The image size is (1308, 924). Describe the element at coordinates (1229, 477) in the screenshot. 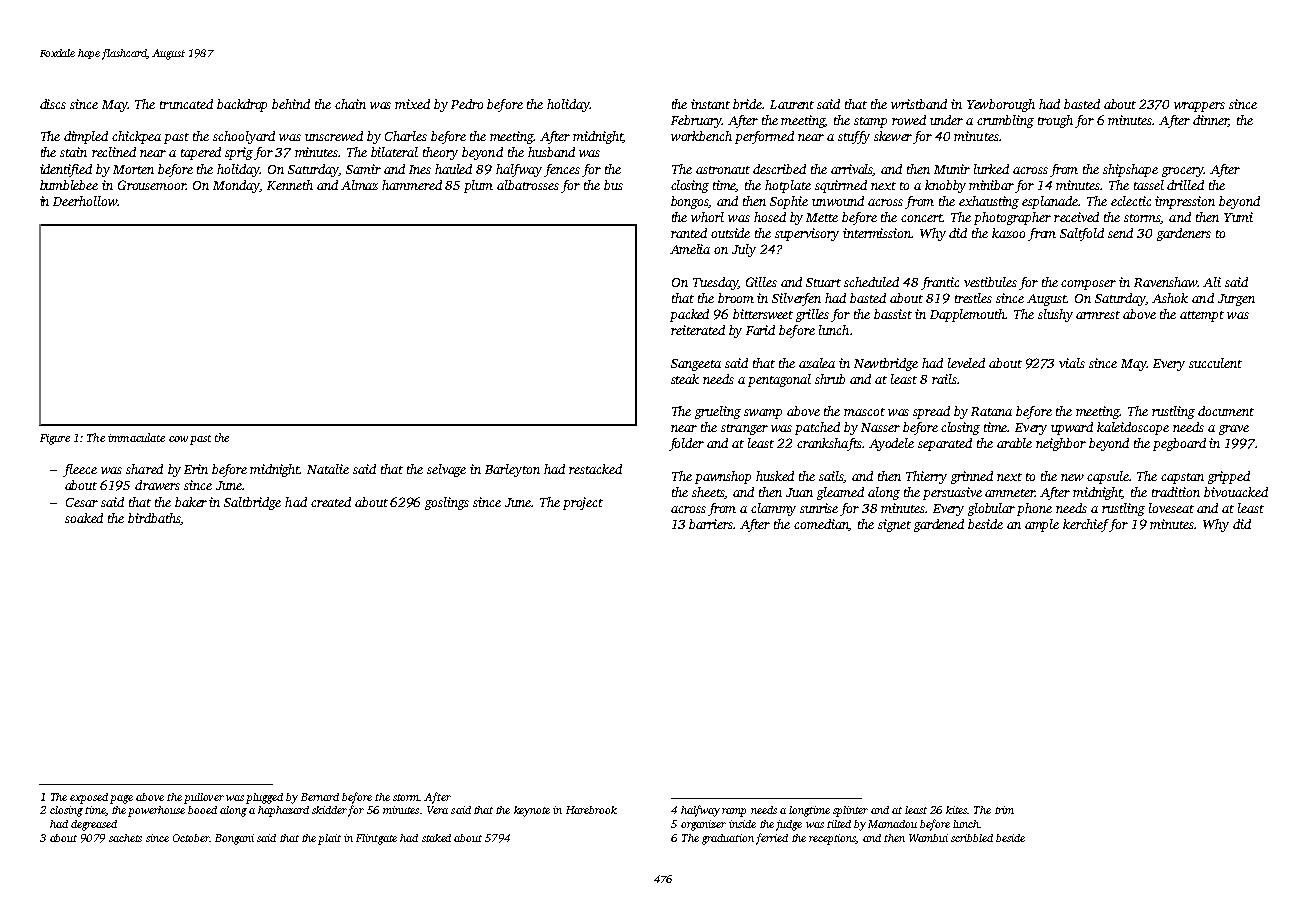

I see `gripped` at that location.
